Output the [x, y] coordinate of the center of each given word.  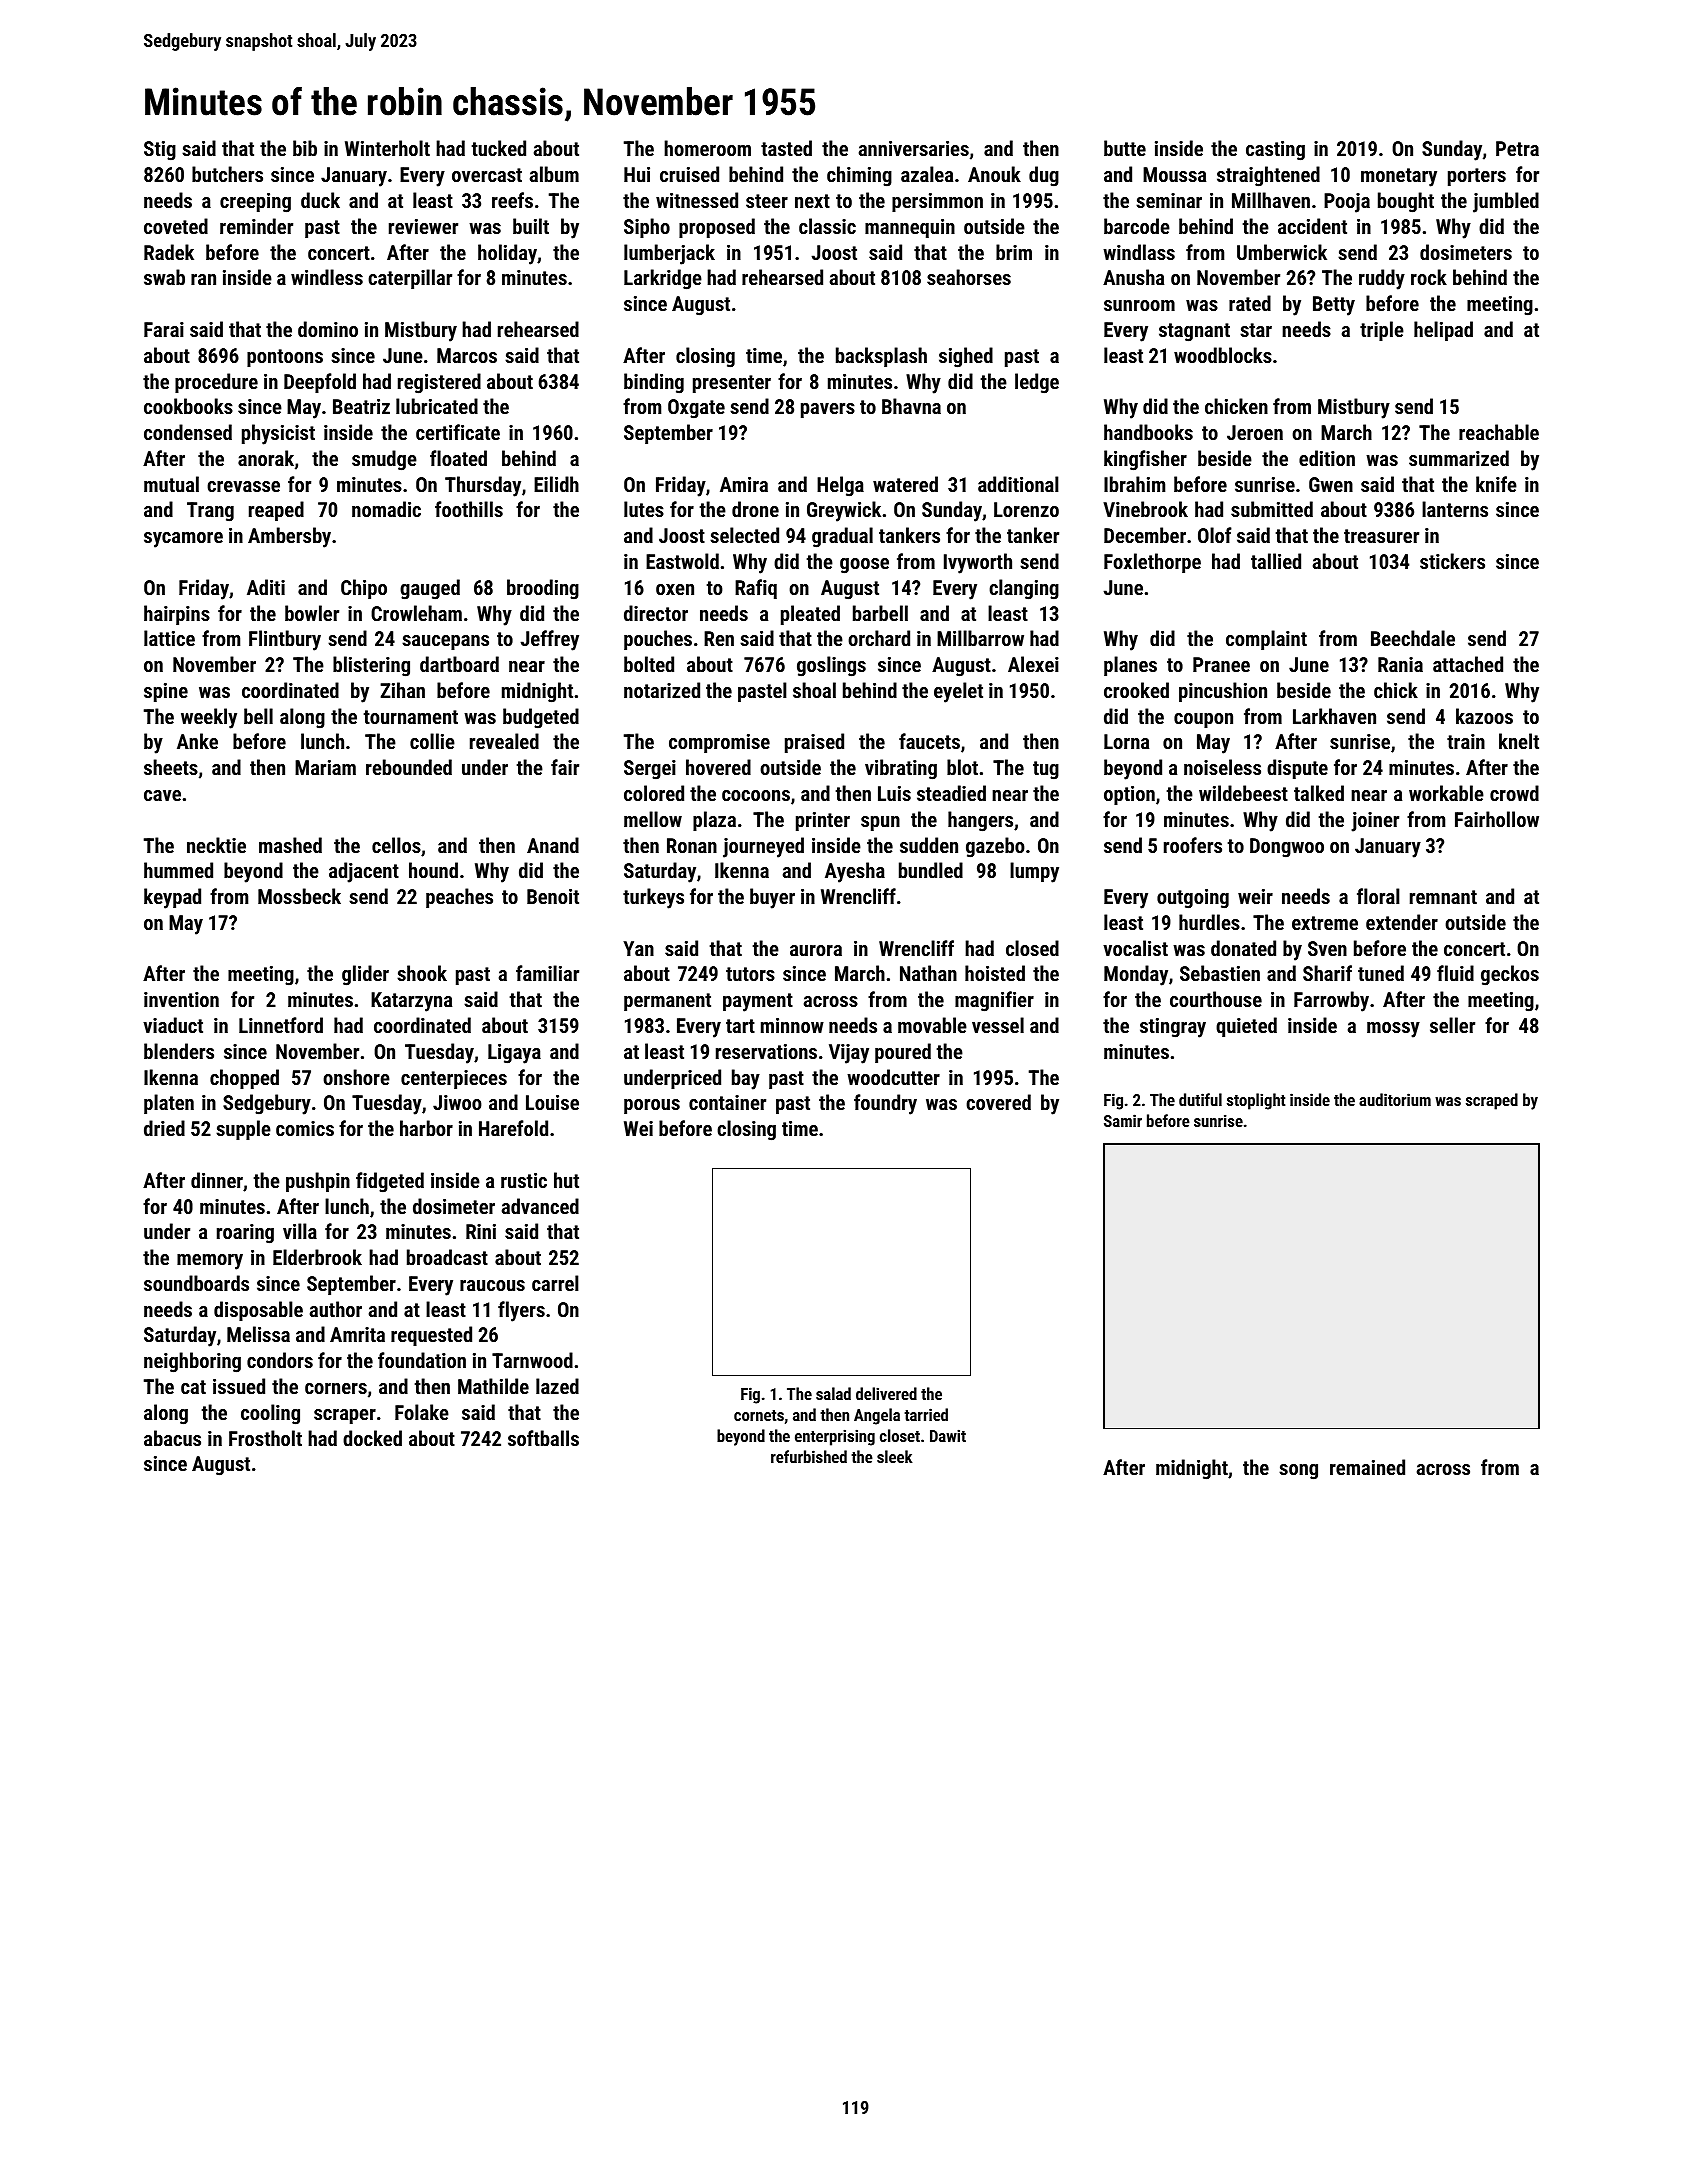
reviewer [423, 226]
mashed [290, 845]
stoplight [1256, 1101]
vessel [998, 1025]
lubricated [437, 406]
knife [1496, 484]
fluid [1455, 973]
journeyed [763, 847]
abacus [172, 1438]
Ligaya [514, 1054]
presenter [732, 384]
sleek [894, 1456]
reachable [1499, 432]
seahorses [969, 277]
